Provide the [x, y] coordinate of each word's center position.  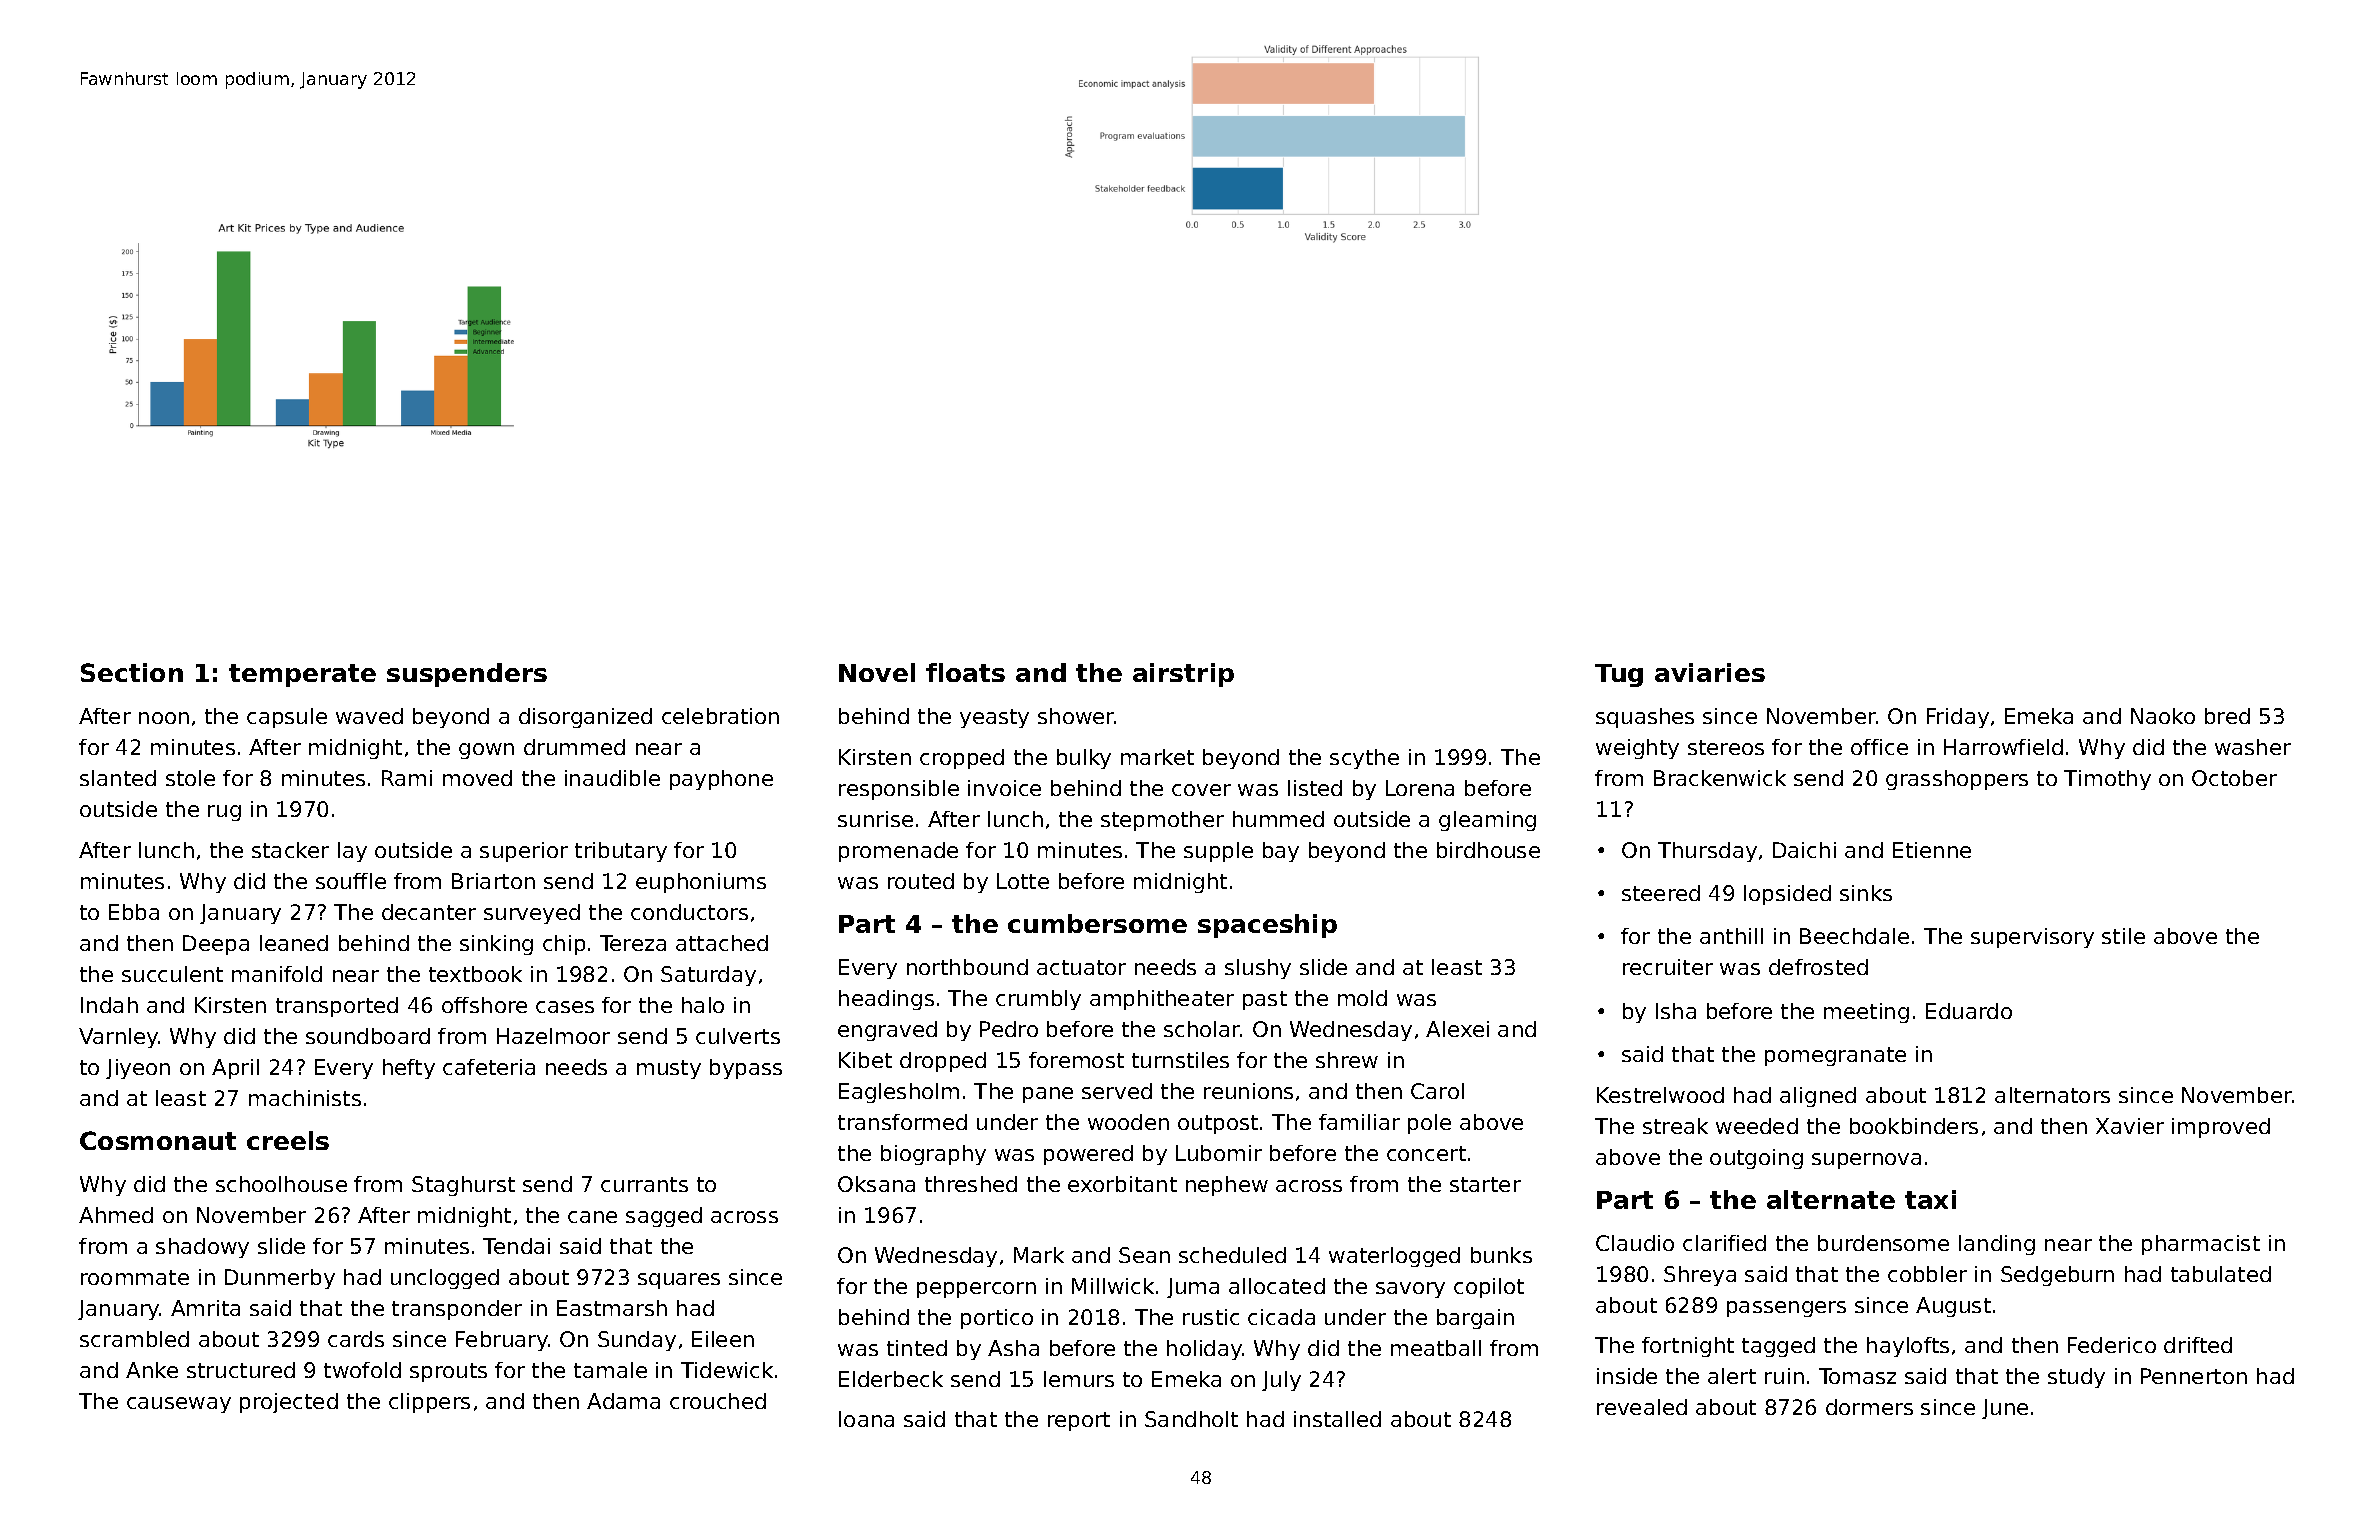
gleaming [1487, 821]
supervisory [2032, 938]
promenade [898, 852]
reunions [1248, 1091]
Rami [407, 778]
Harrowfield [2003, 747]
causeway [179, 1405]
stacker [290, 850]
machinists [305, 1098]
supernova [1866, 1161]
